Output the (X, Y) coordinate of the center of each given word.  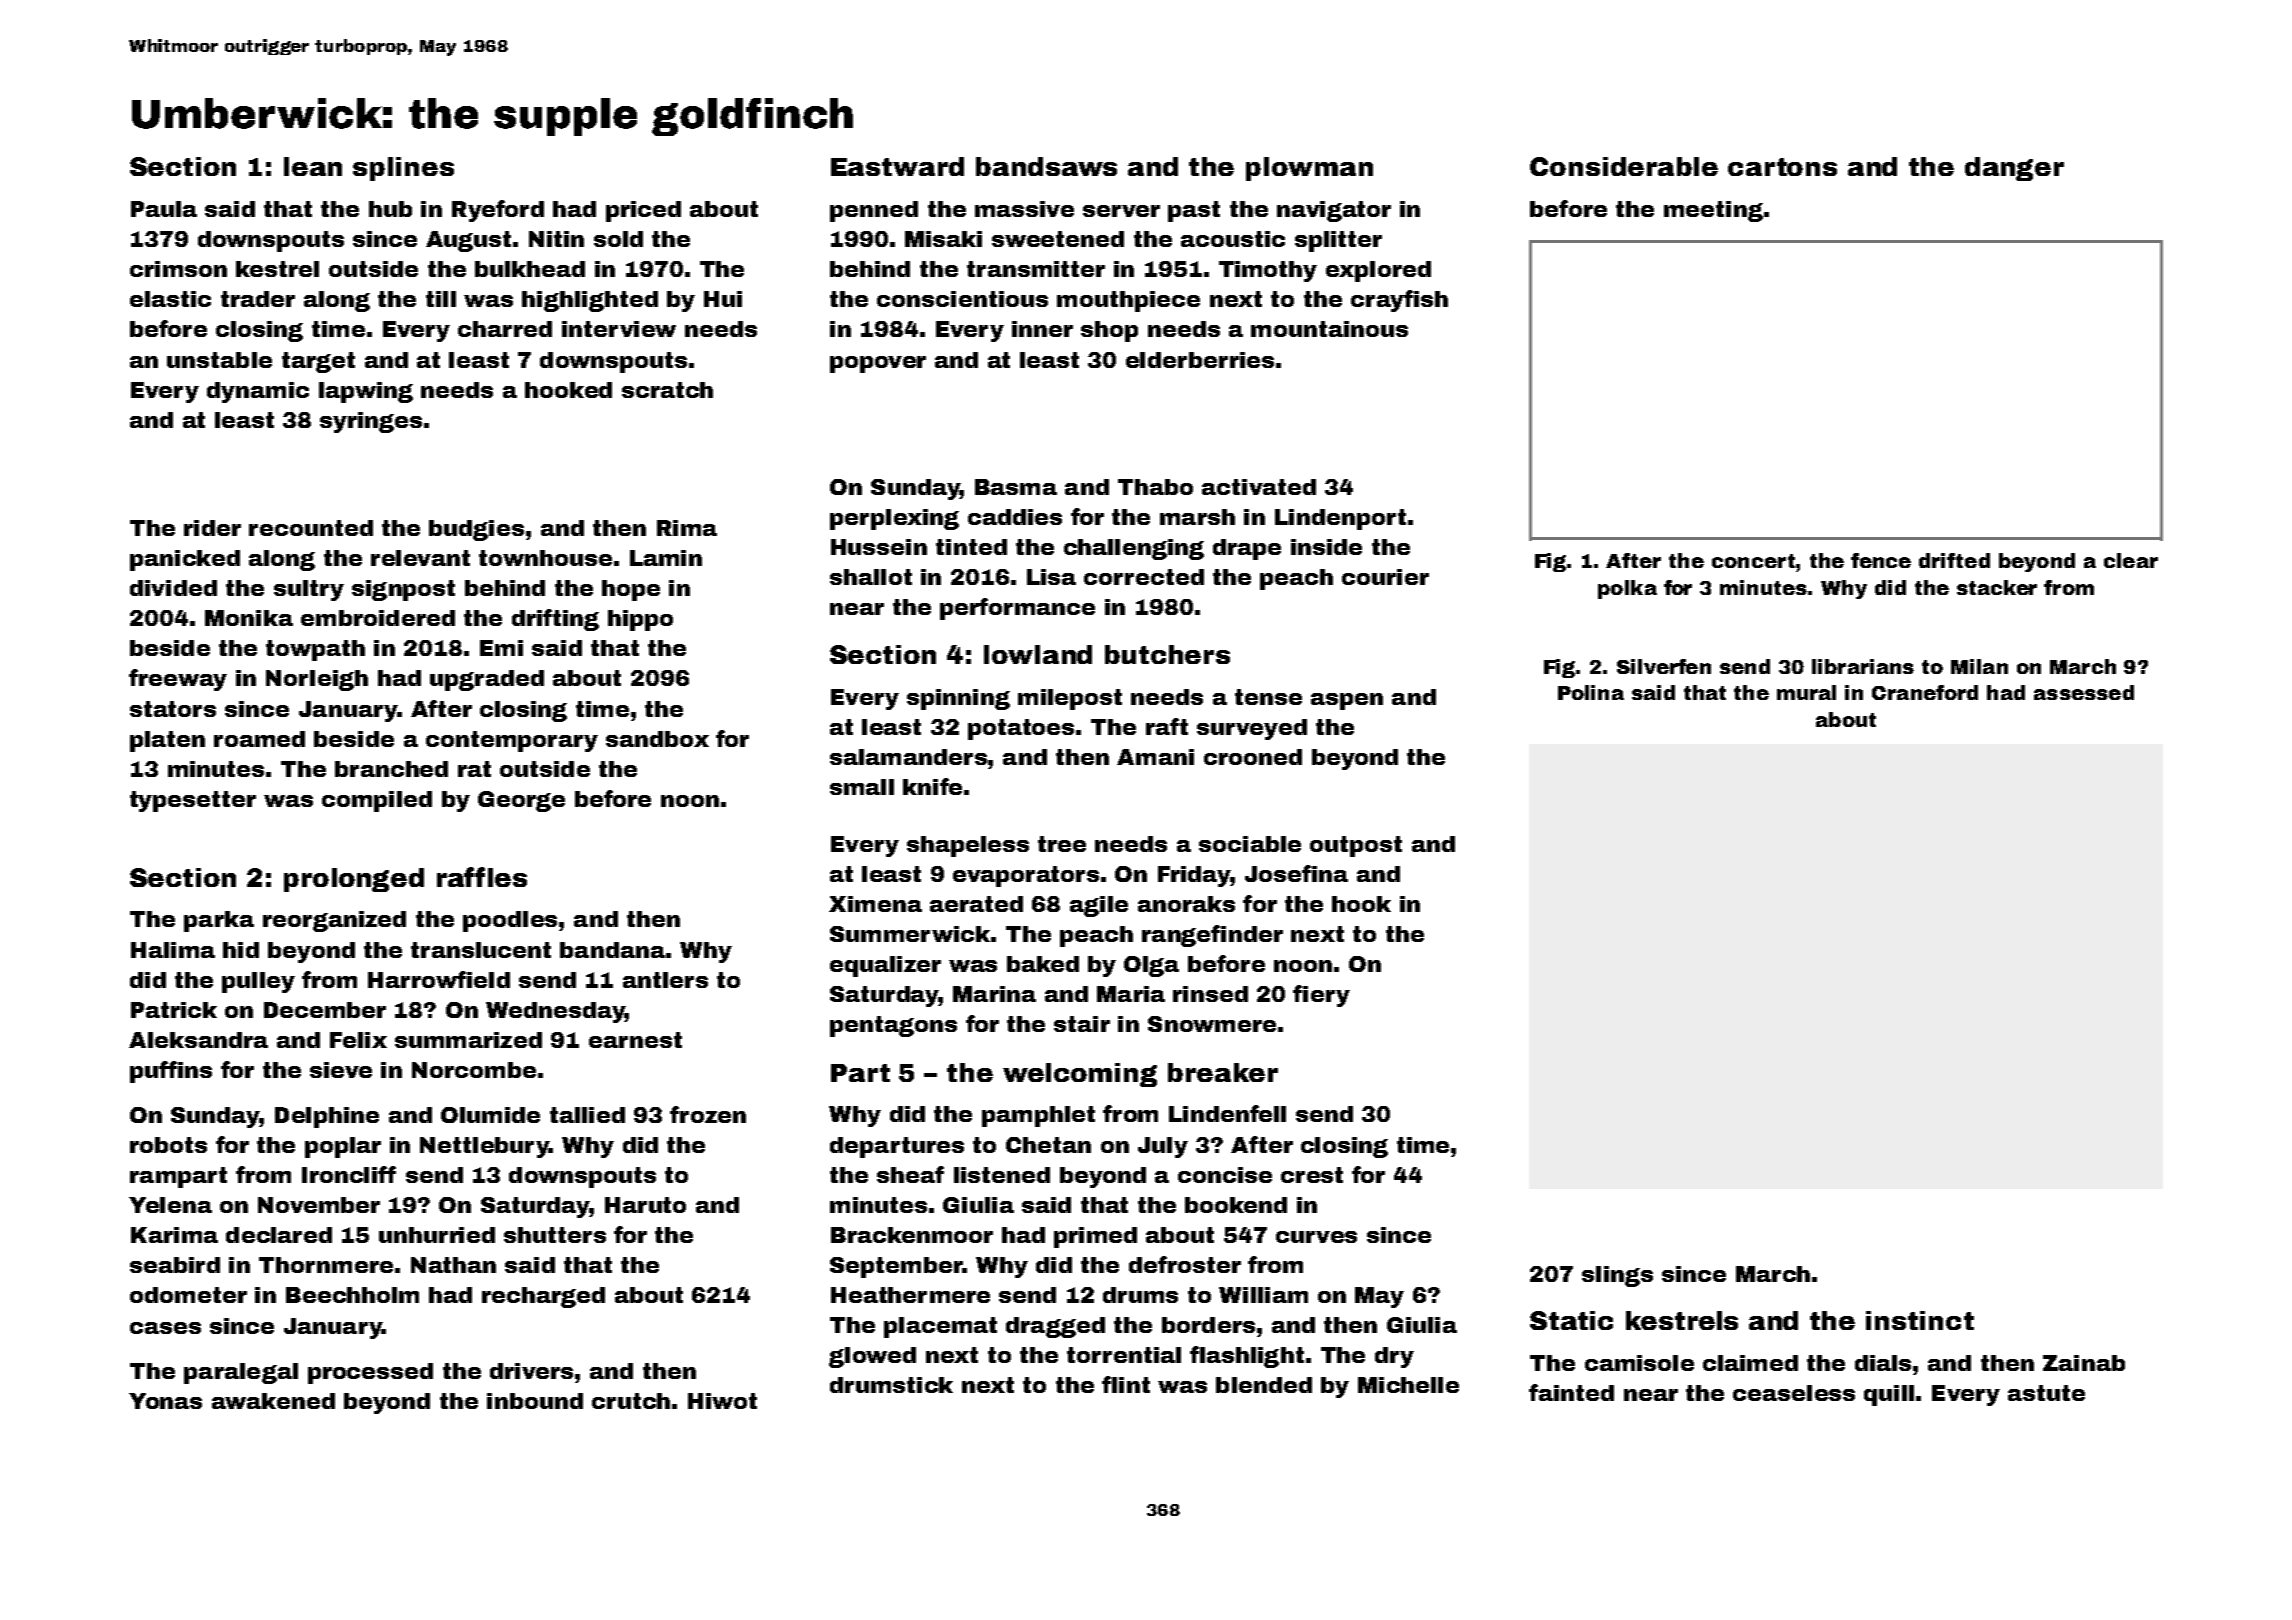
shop (1109, 331)
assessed (2084, 692)
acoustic (1233, 239)
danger (2014, 169)
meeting (1713, 211)
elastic (170, 299)
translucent (481, 950)
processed (370, 1373)
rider (212, 528)
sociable (1250, 844)
